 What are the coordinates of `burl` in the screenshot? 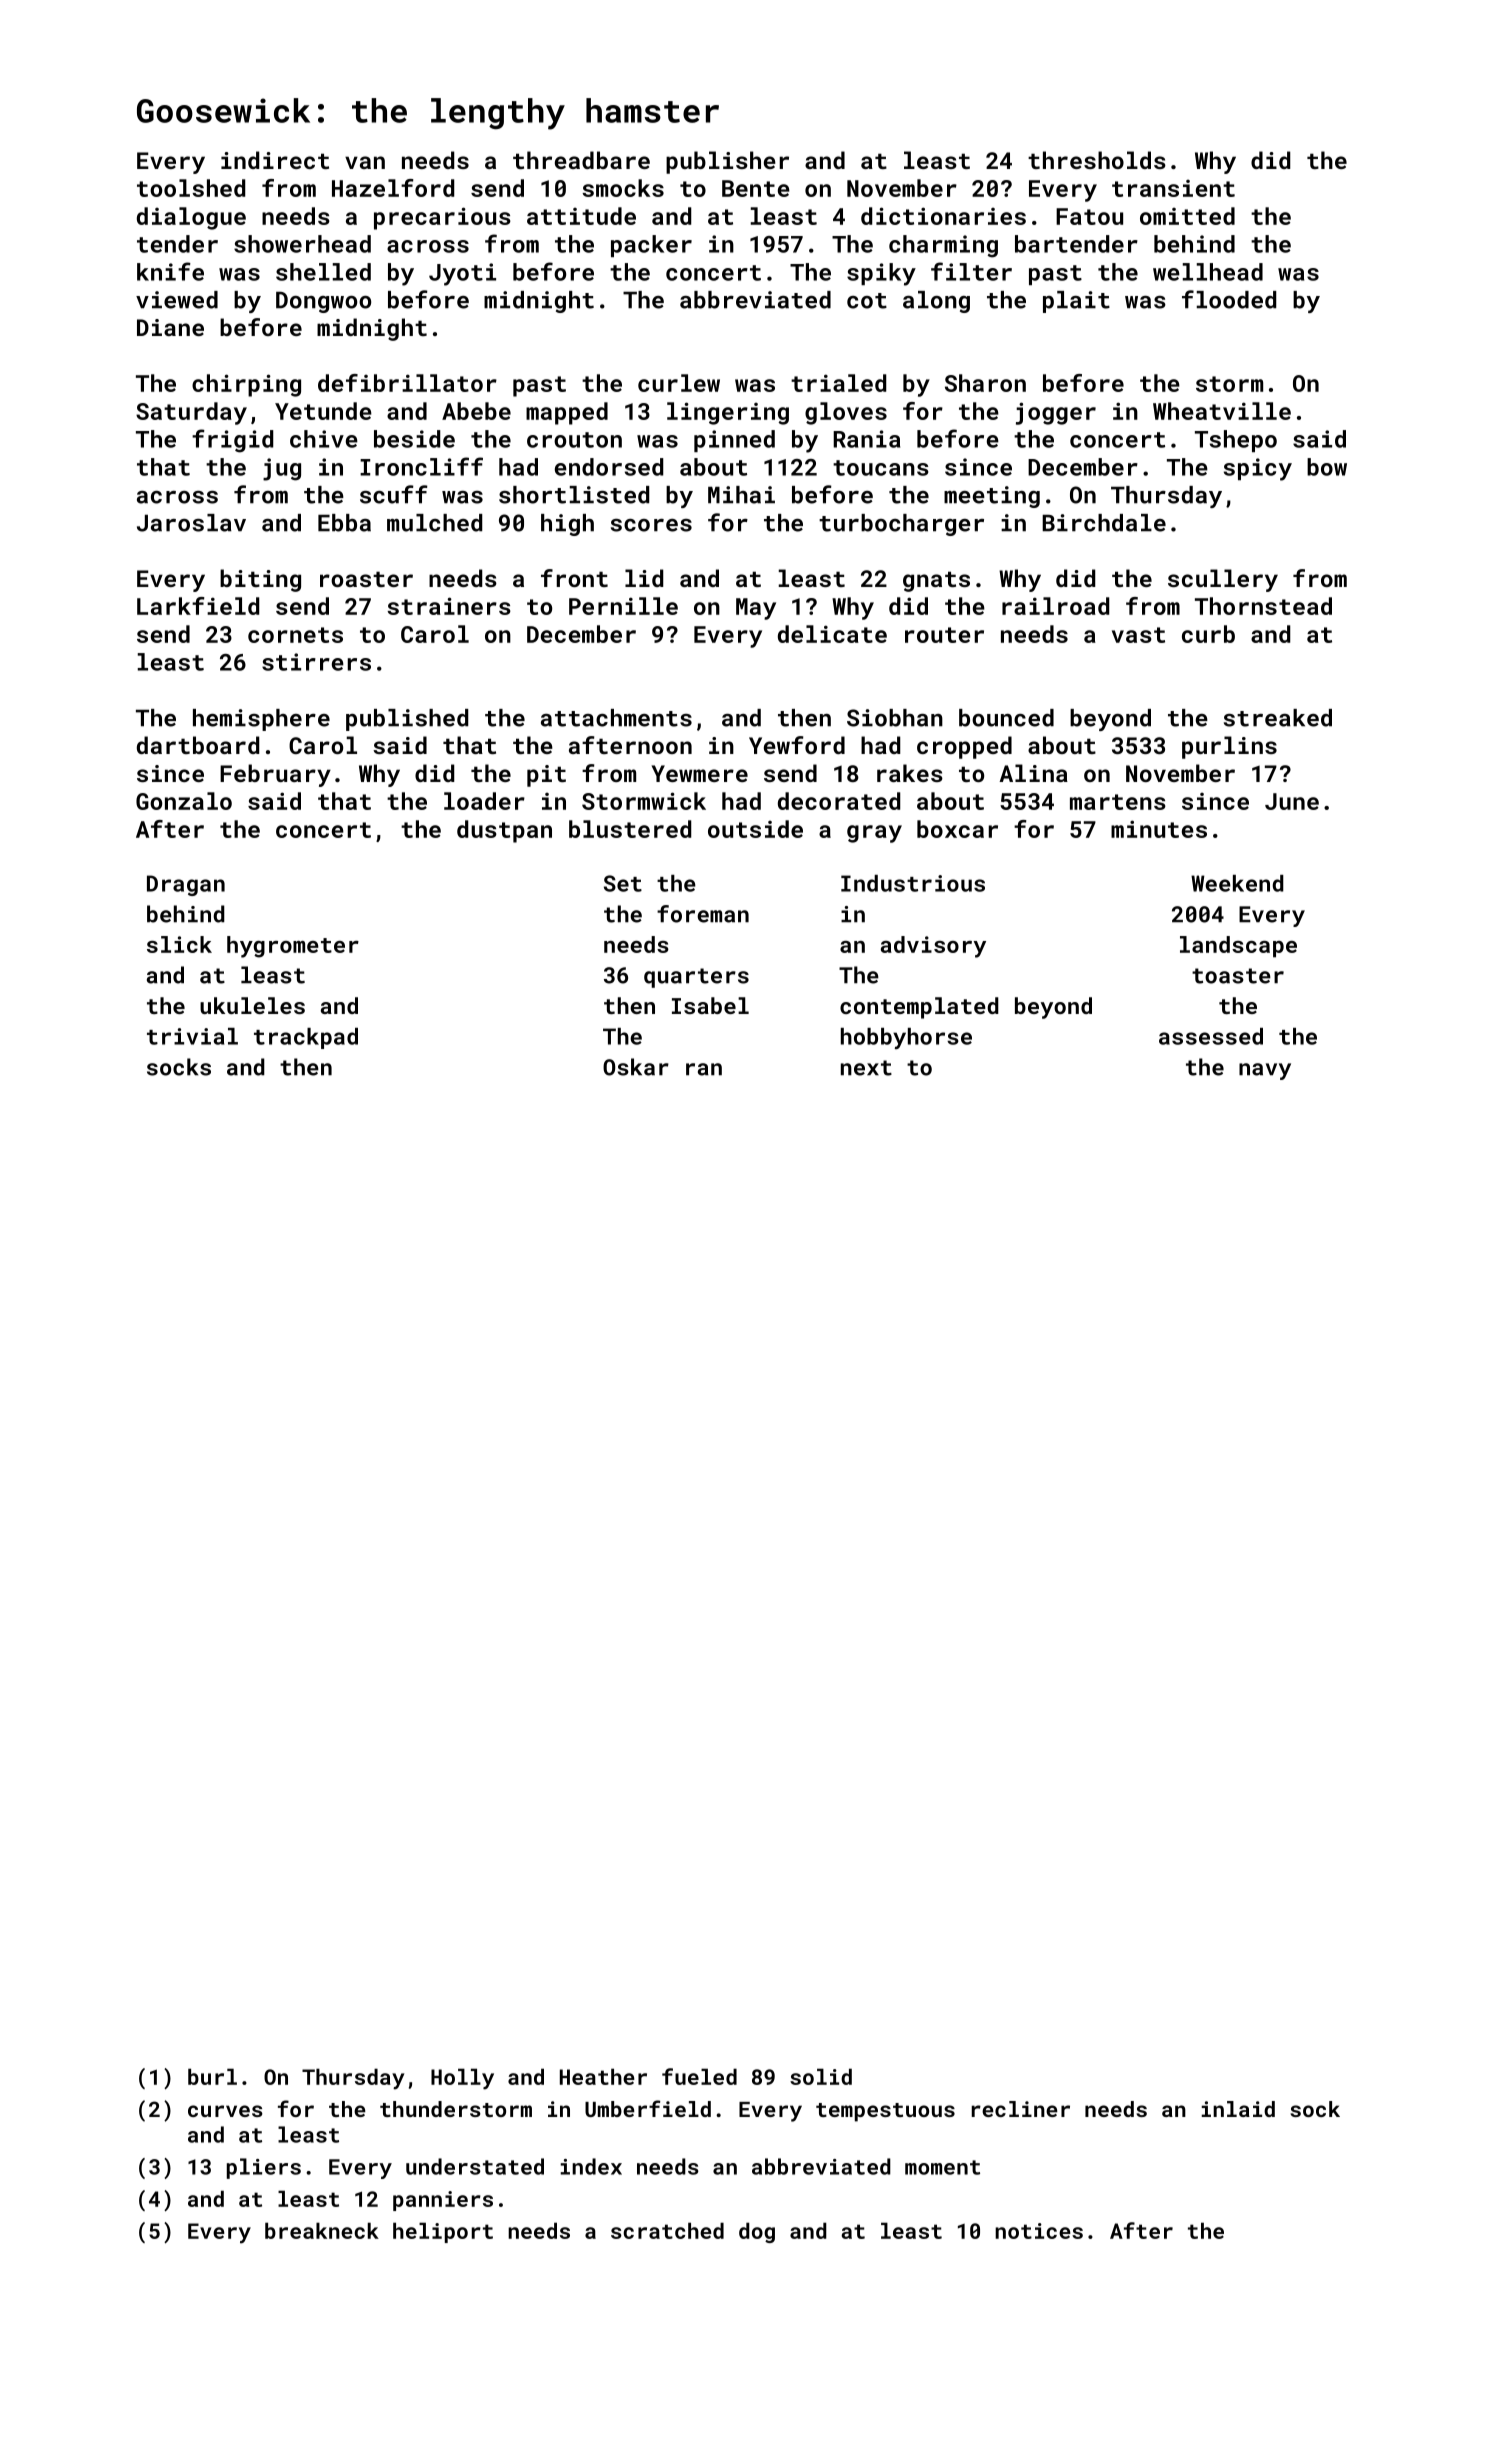 It's located at (212, 2076).
